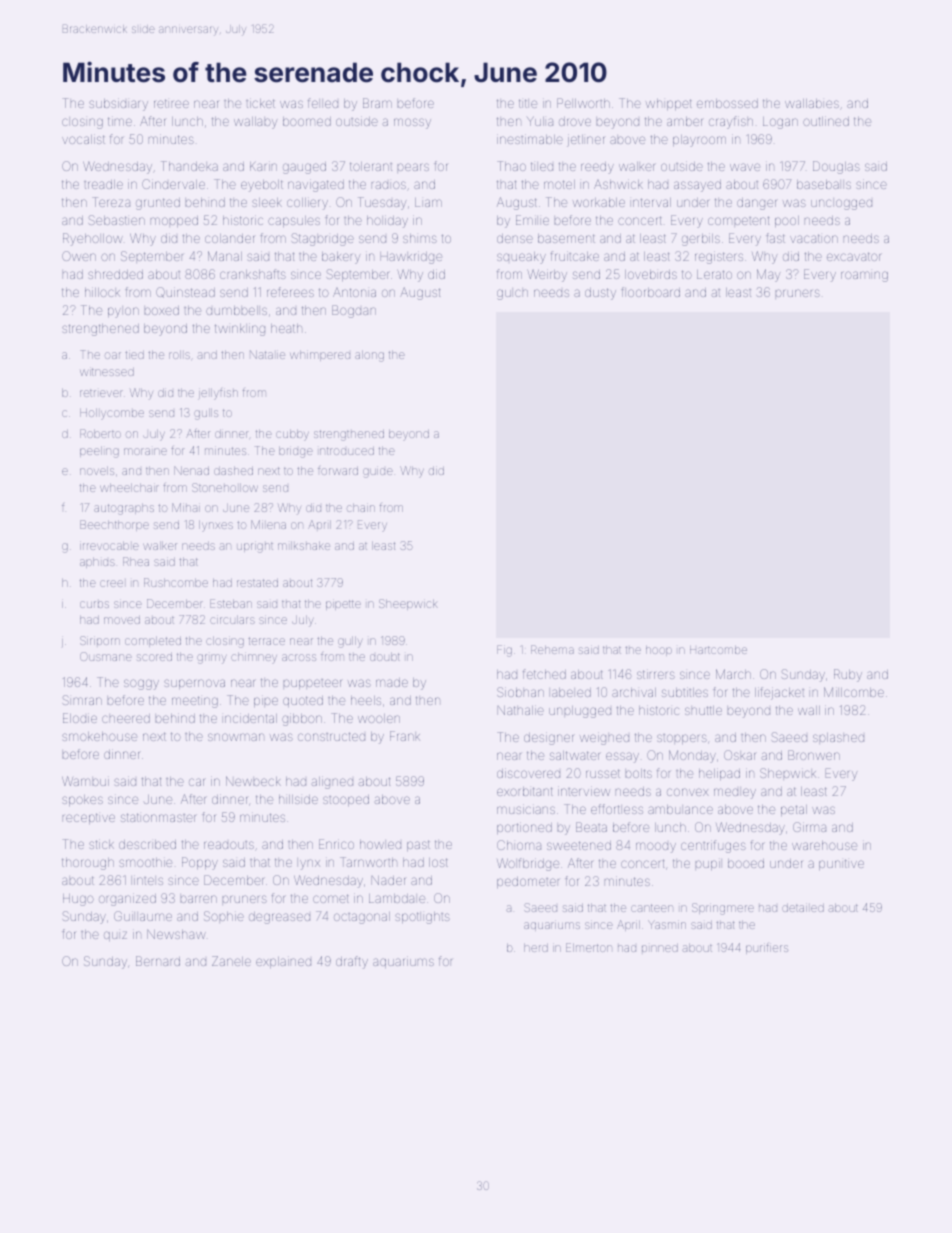 Image resolution: width=952 pixels, height=1233 pixels. What do you see at coordinates (294, 221) in the page?
I see `capsules` at bounding box center [294, 221].
